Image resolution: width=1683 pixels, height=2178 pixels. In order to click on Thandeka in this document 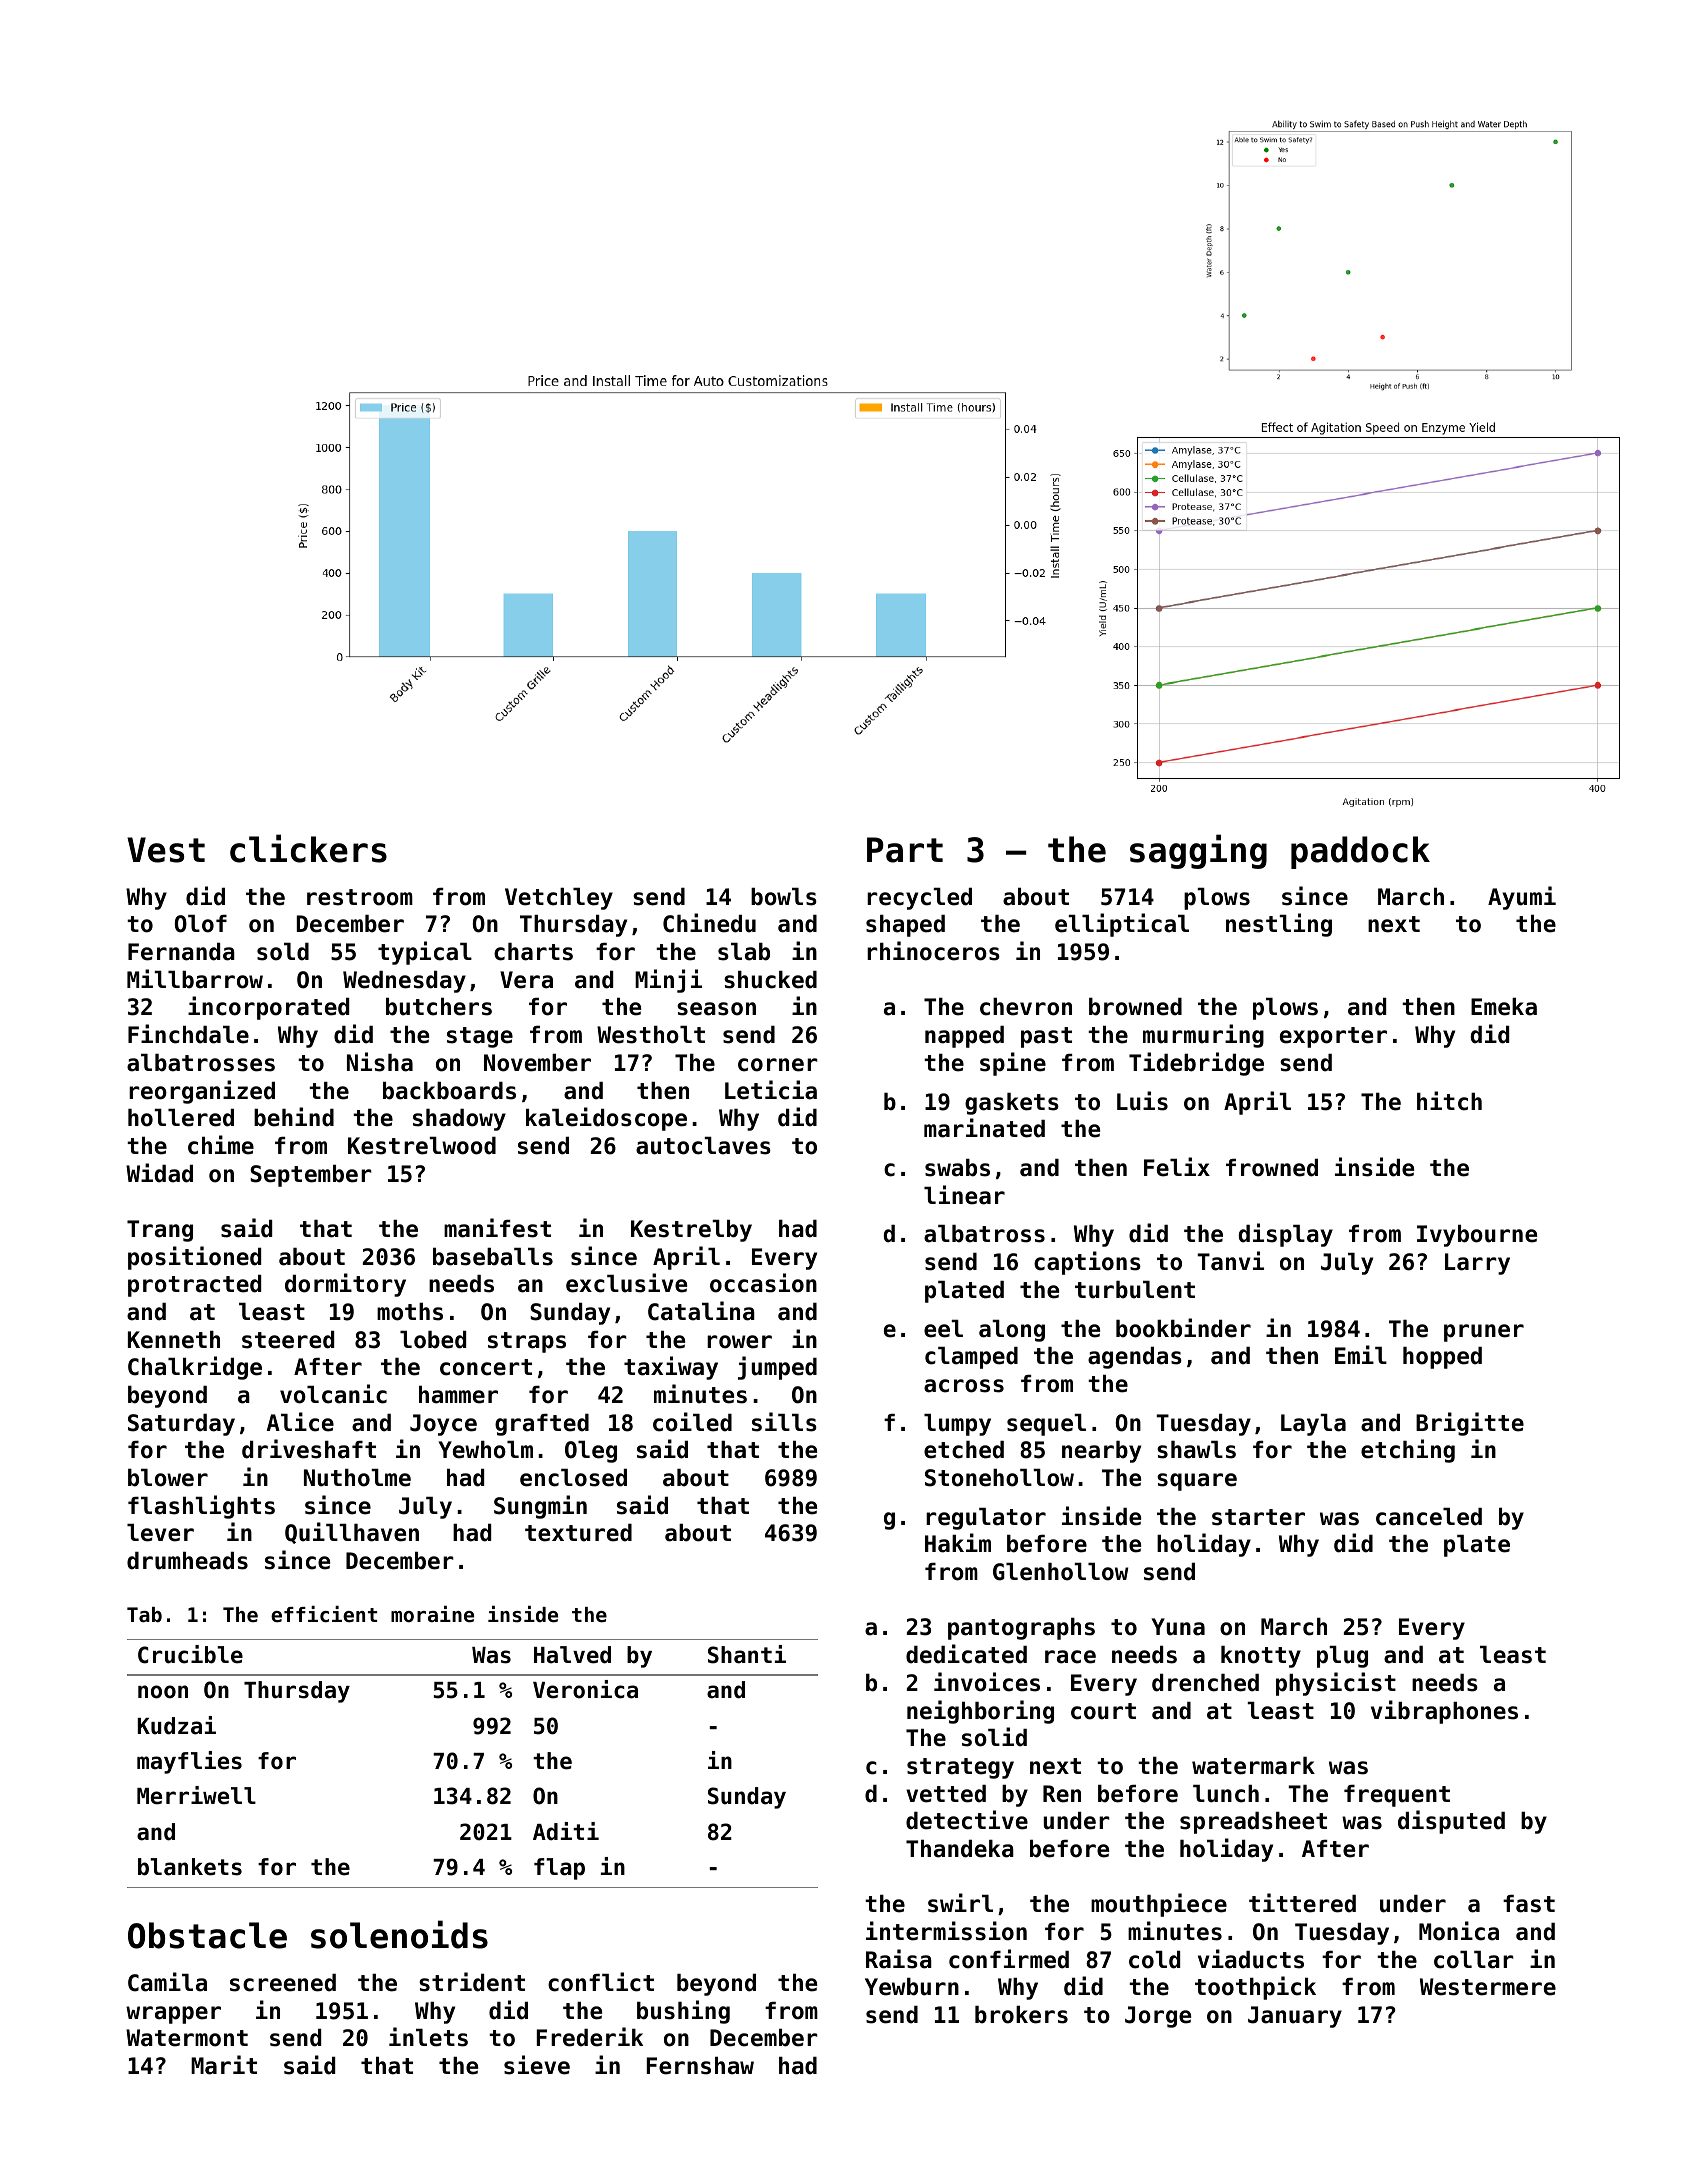, I will do `click(960, 1849)`.
